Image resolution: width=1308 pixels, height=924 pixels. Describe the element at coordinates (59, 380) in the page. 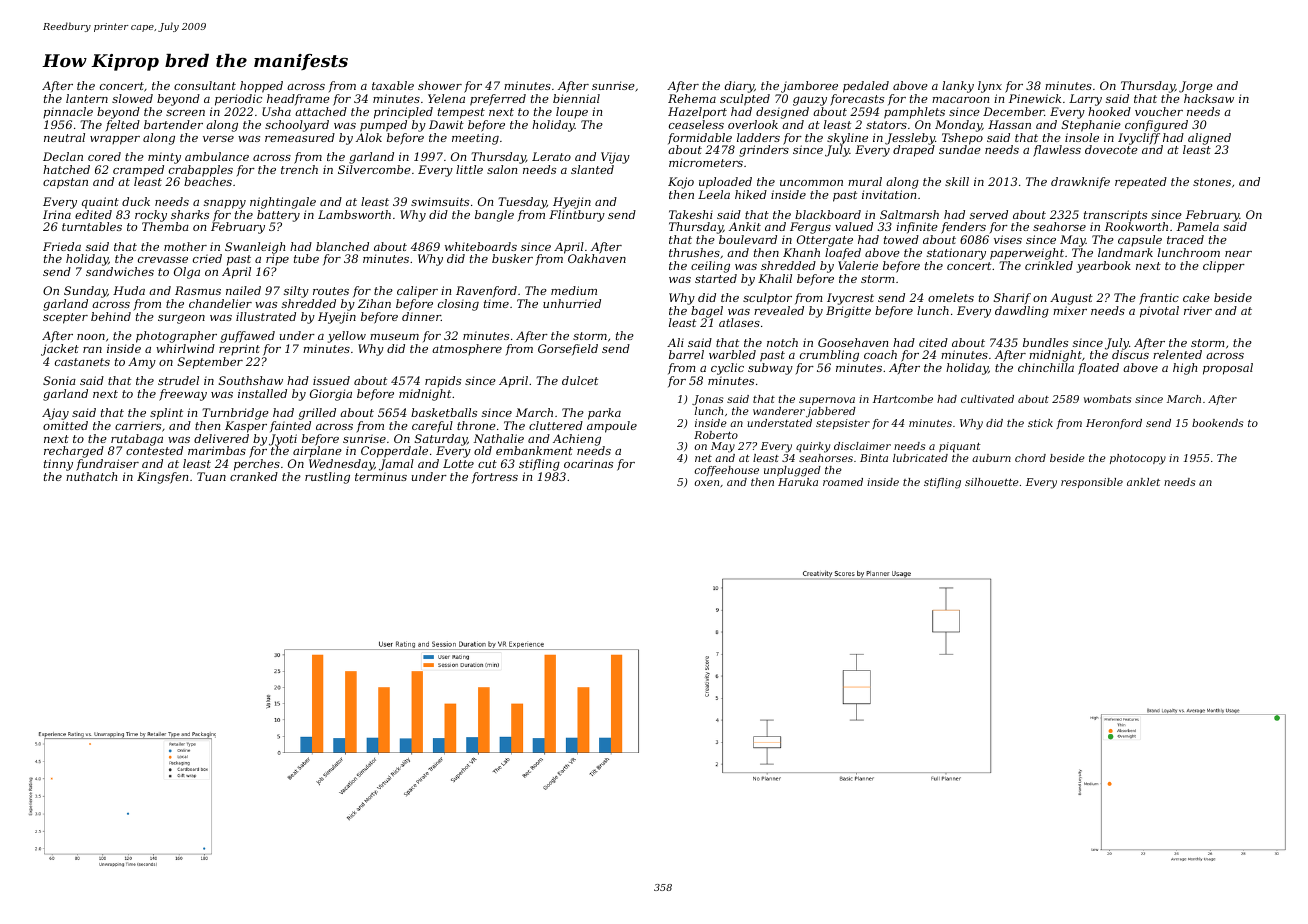

I see `Sonia` at that location.
